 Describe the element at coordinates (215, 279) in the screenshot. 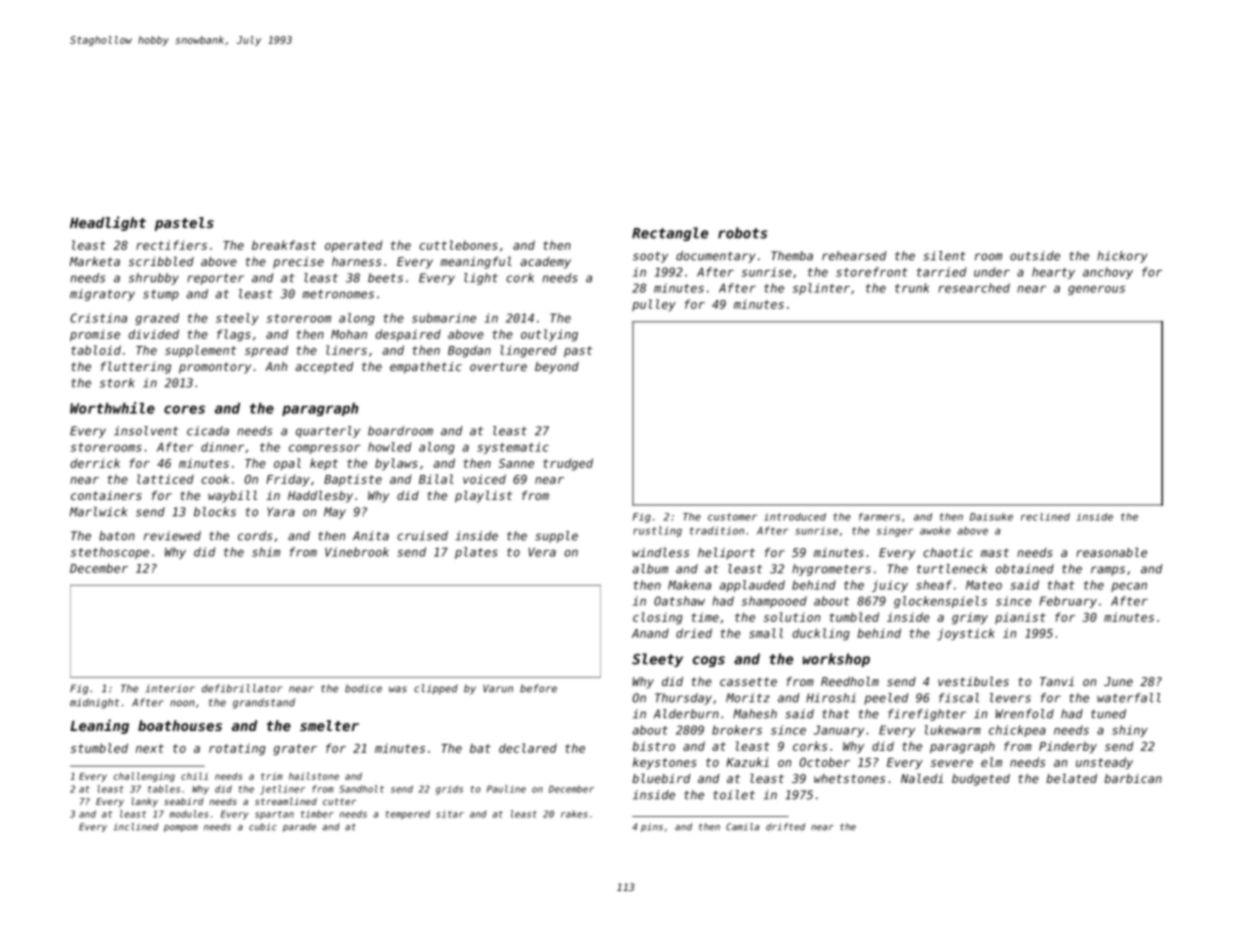

I see `reporter` at that location.
